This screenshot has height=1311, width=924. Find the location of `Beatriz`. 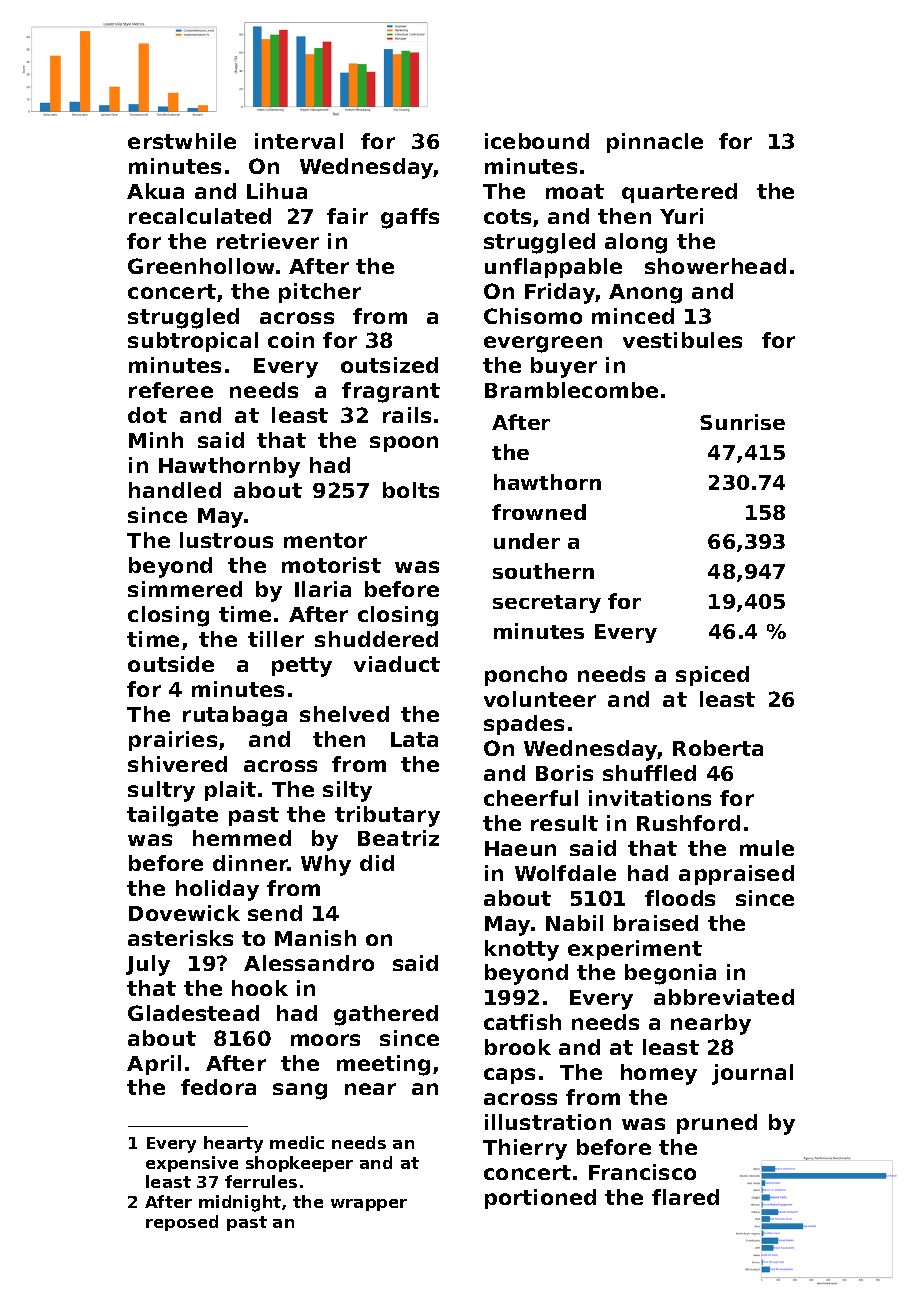

Beatriz is located at coordinates (398, 838).
